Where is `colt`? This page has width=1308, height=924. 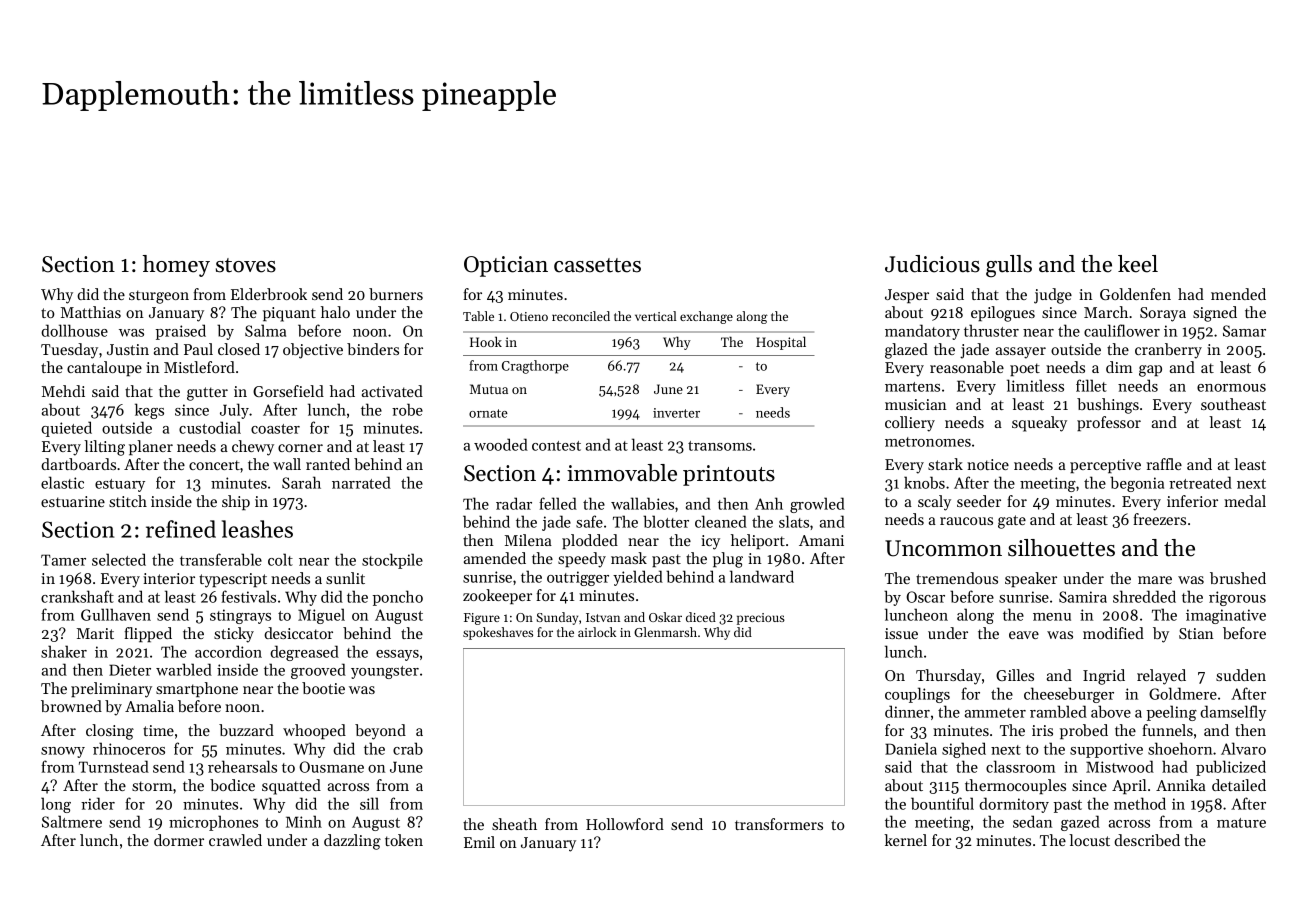
colt is located at coordinates (280, 559).
